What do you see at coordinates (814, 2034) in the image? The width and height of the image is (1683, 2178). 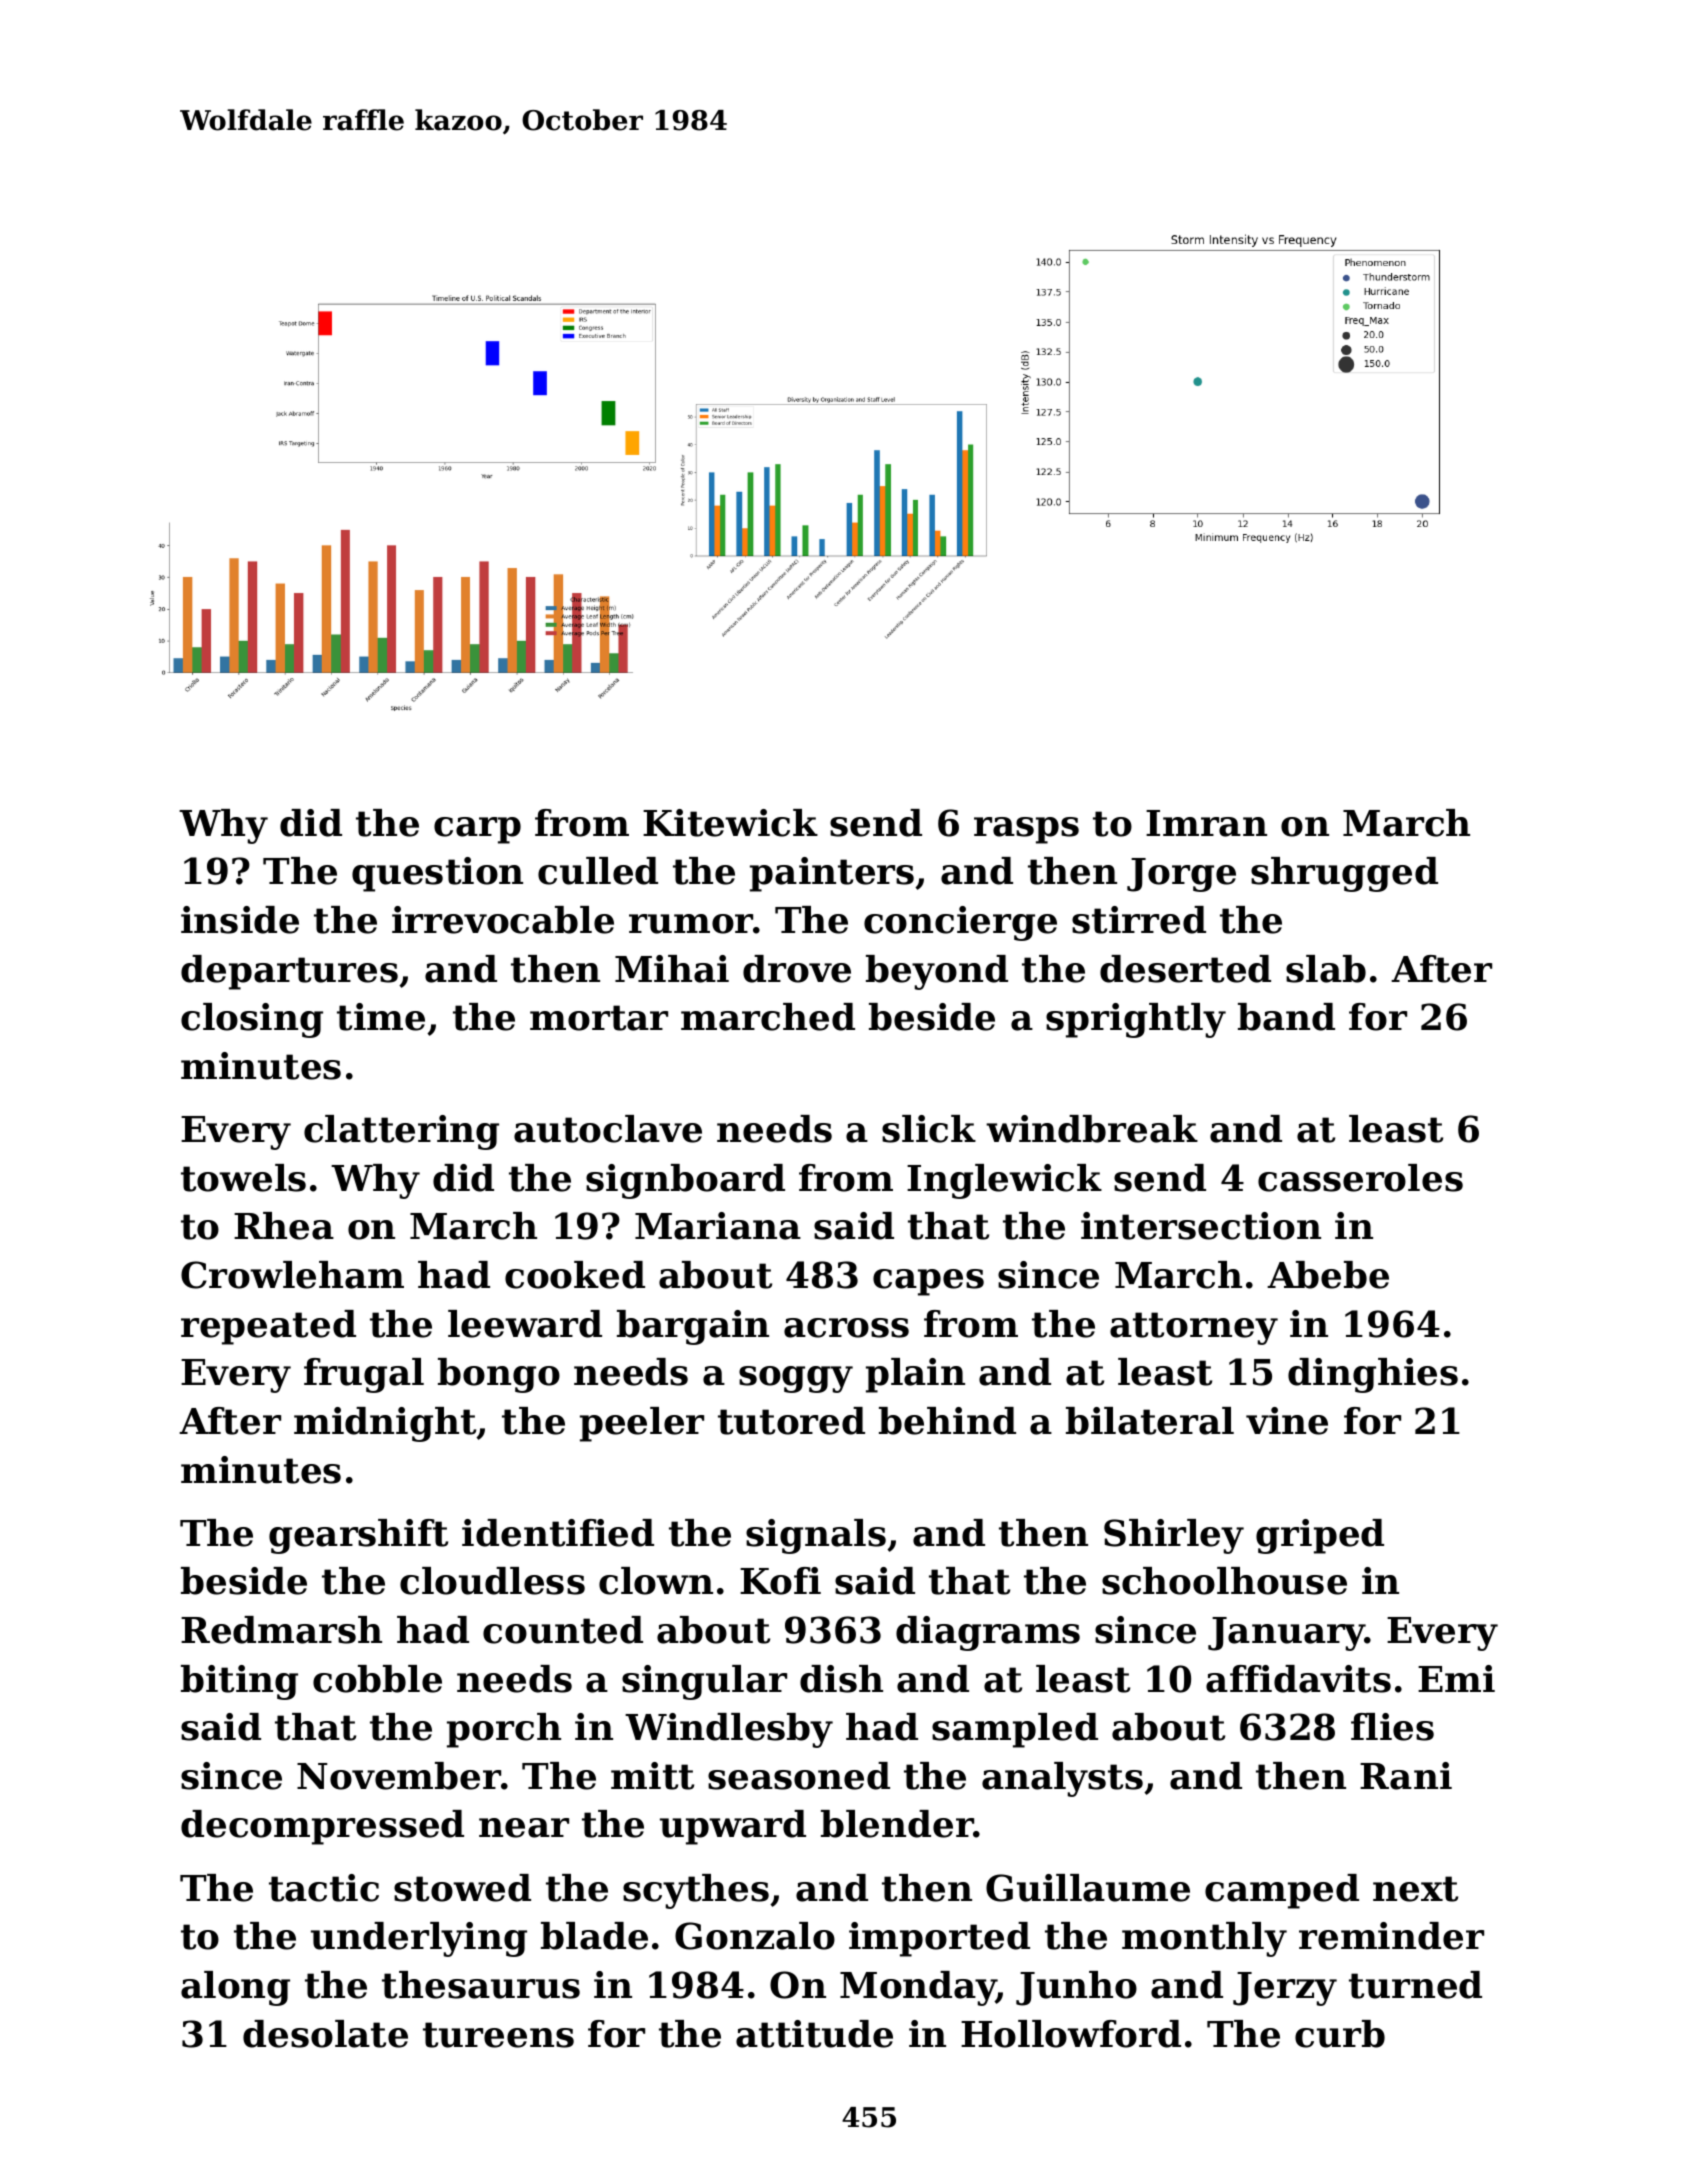 I see `attitude` at bounding box center [814, 2034].
